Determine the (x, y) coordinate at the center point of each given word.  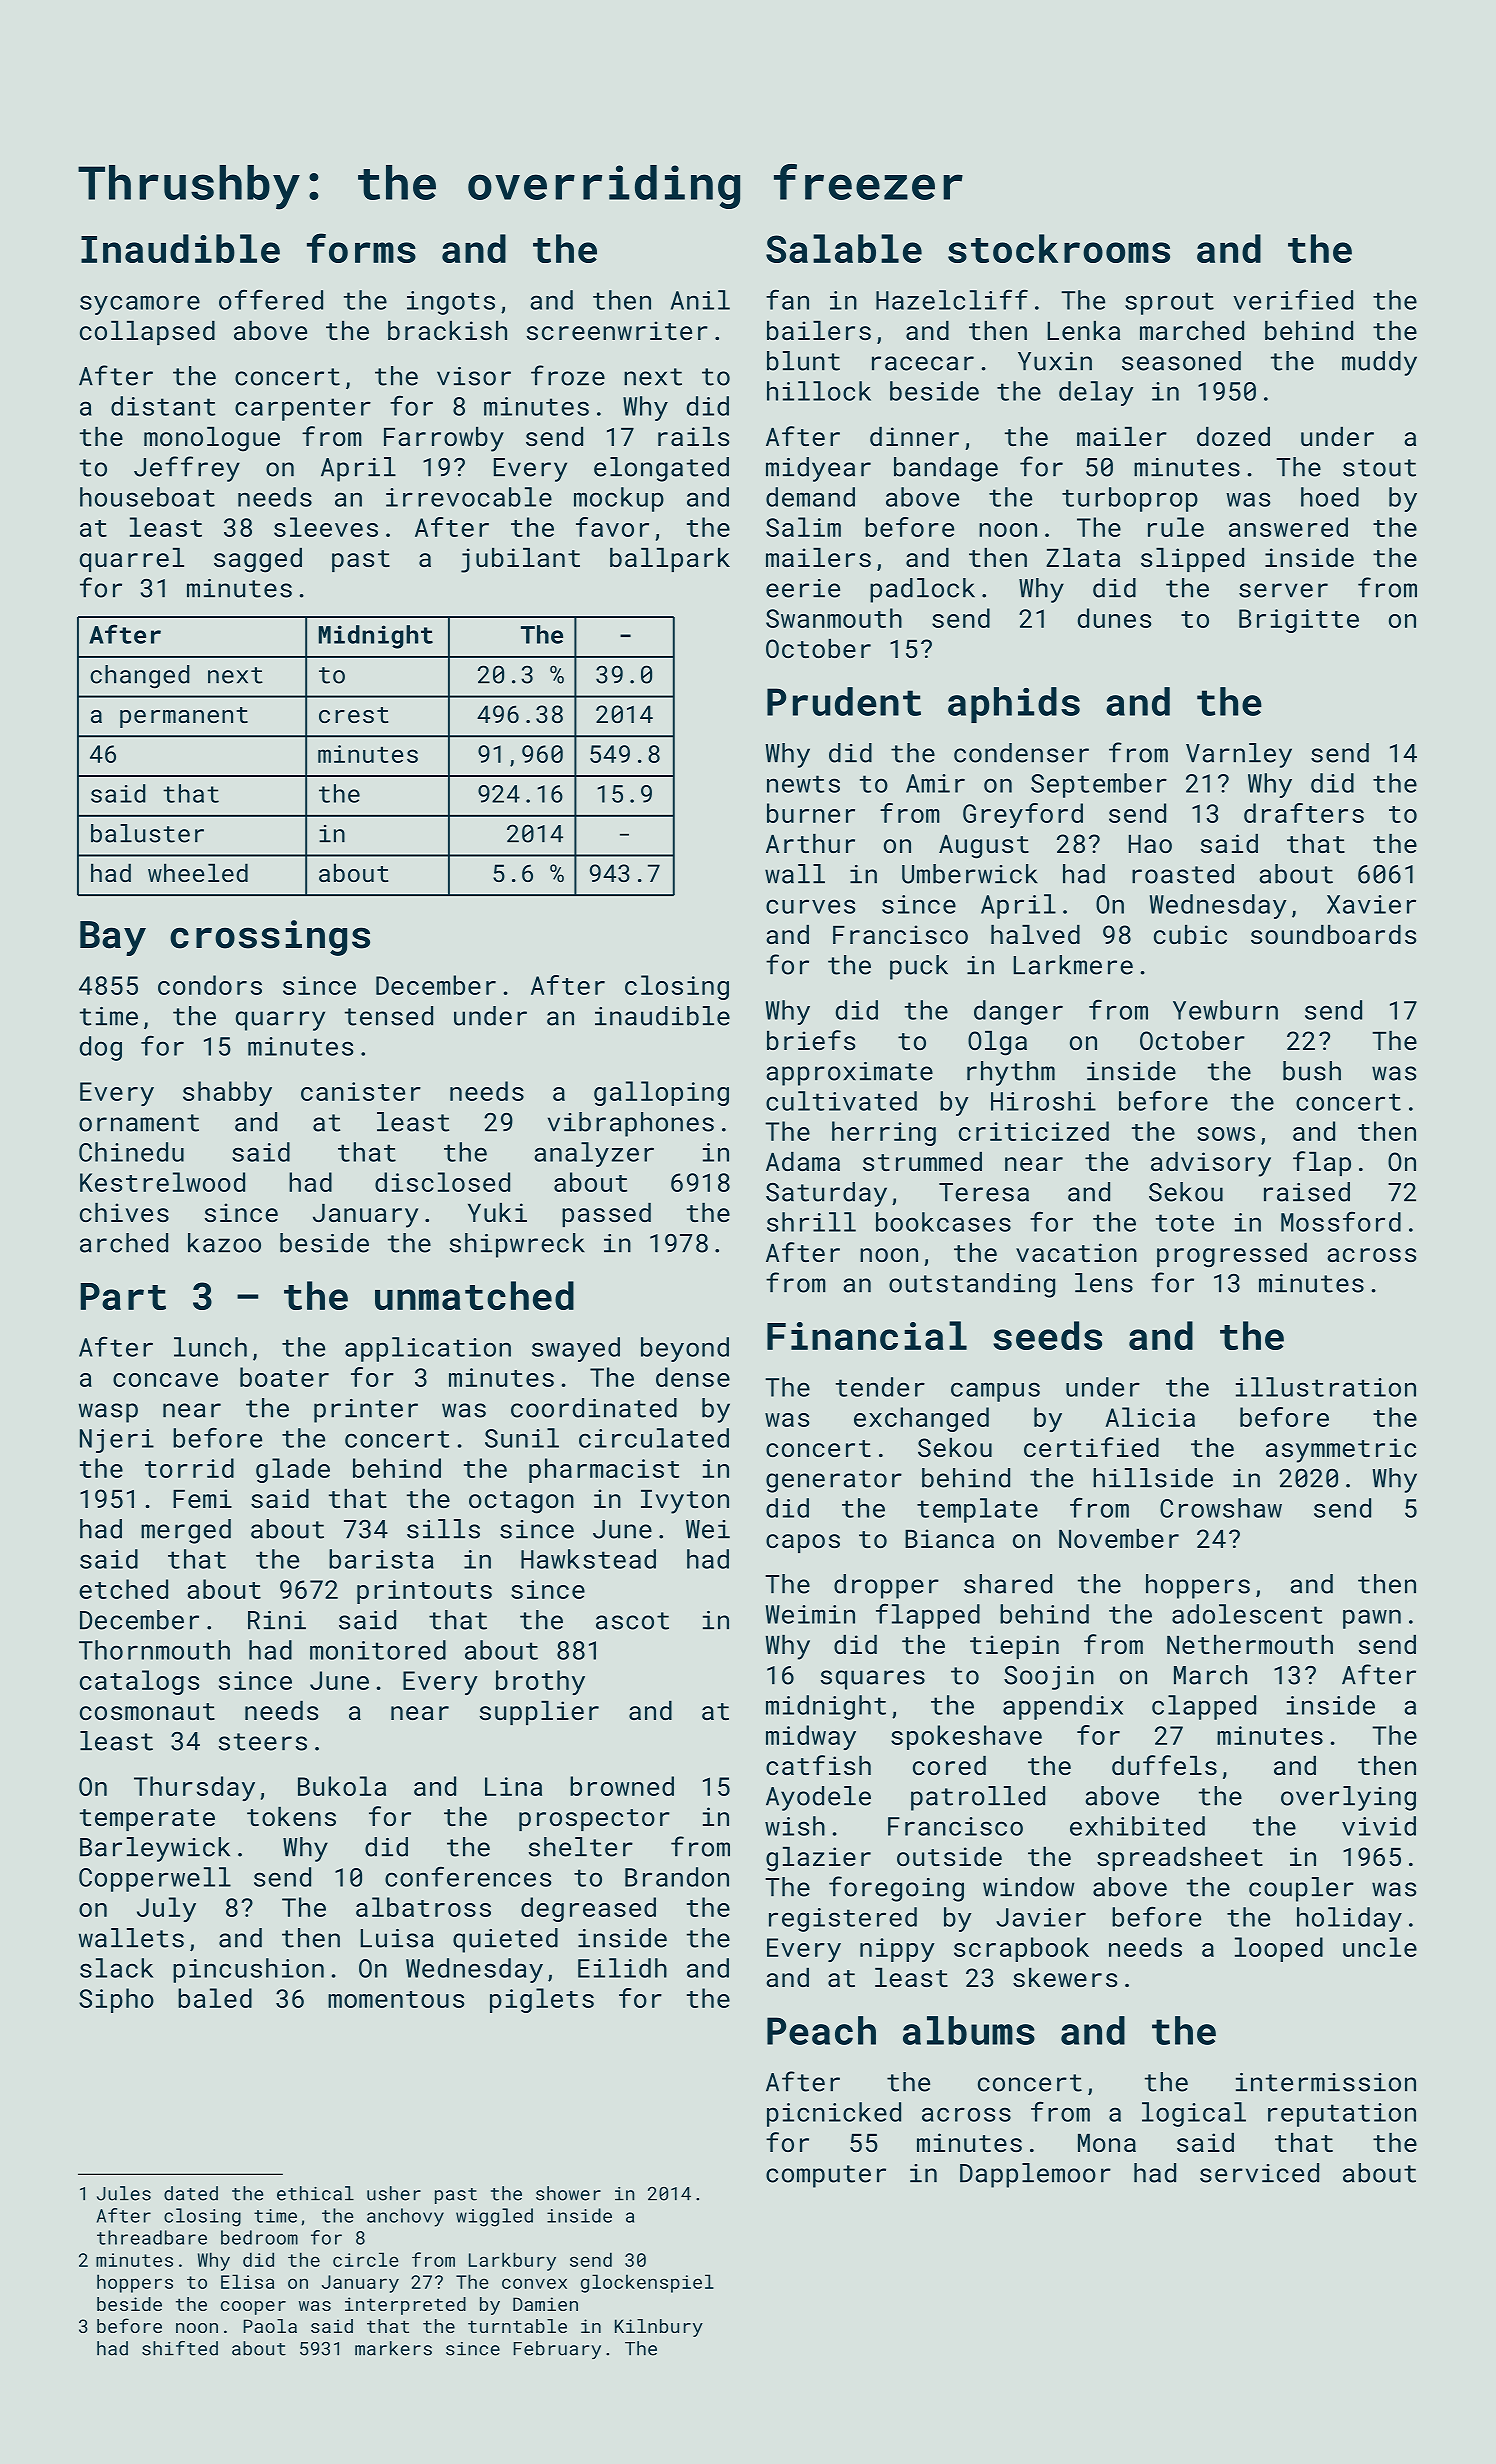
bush (1312, 1071)
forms (361, 248)
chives (124, 1212)
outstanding (972, 1285)
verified (1293, 299)
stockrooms (1059, 248)
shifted (180, 2348)
